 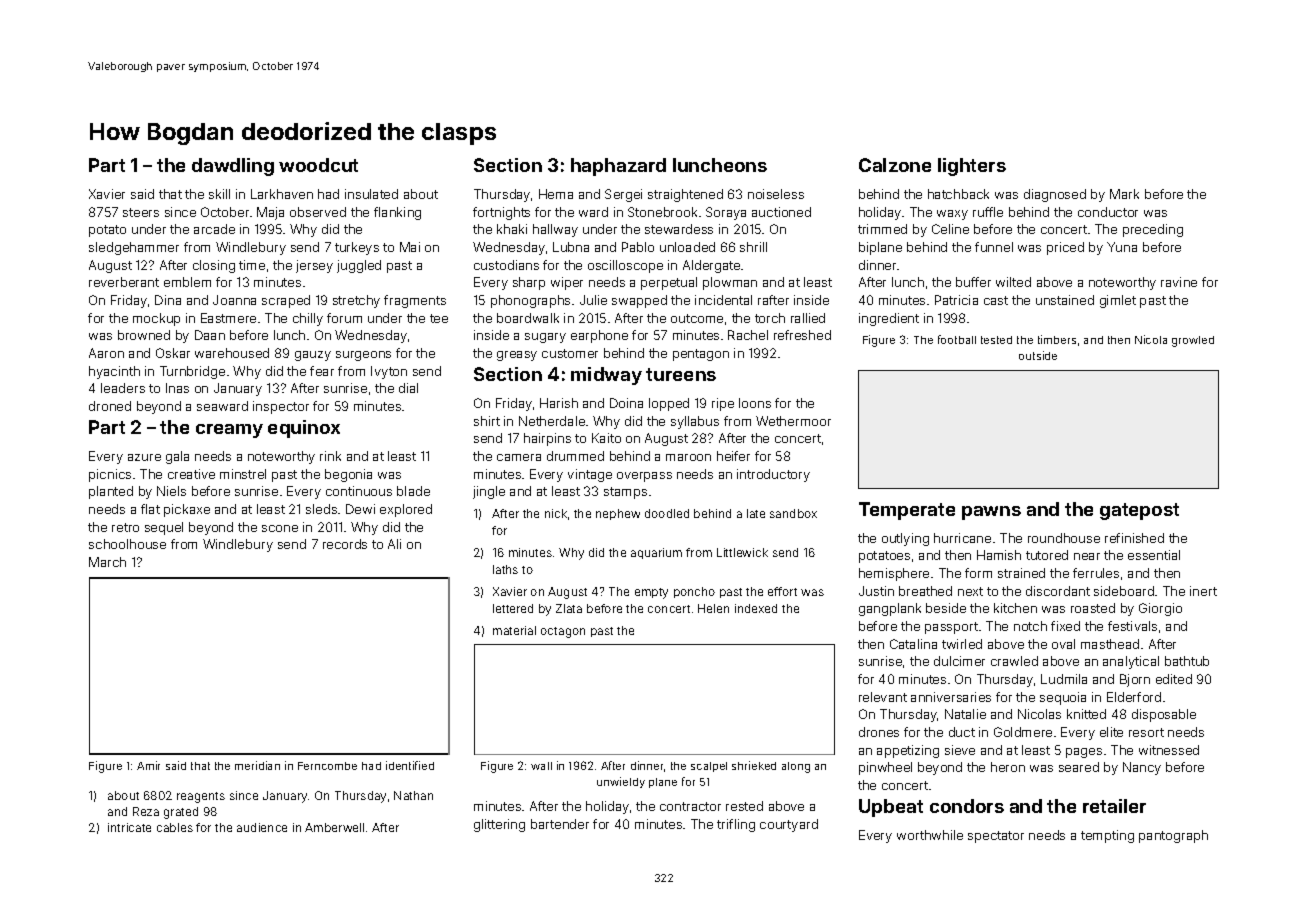 I want to click on outside, so click(x=1038, y=355).
